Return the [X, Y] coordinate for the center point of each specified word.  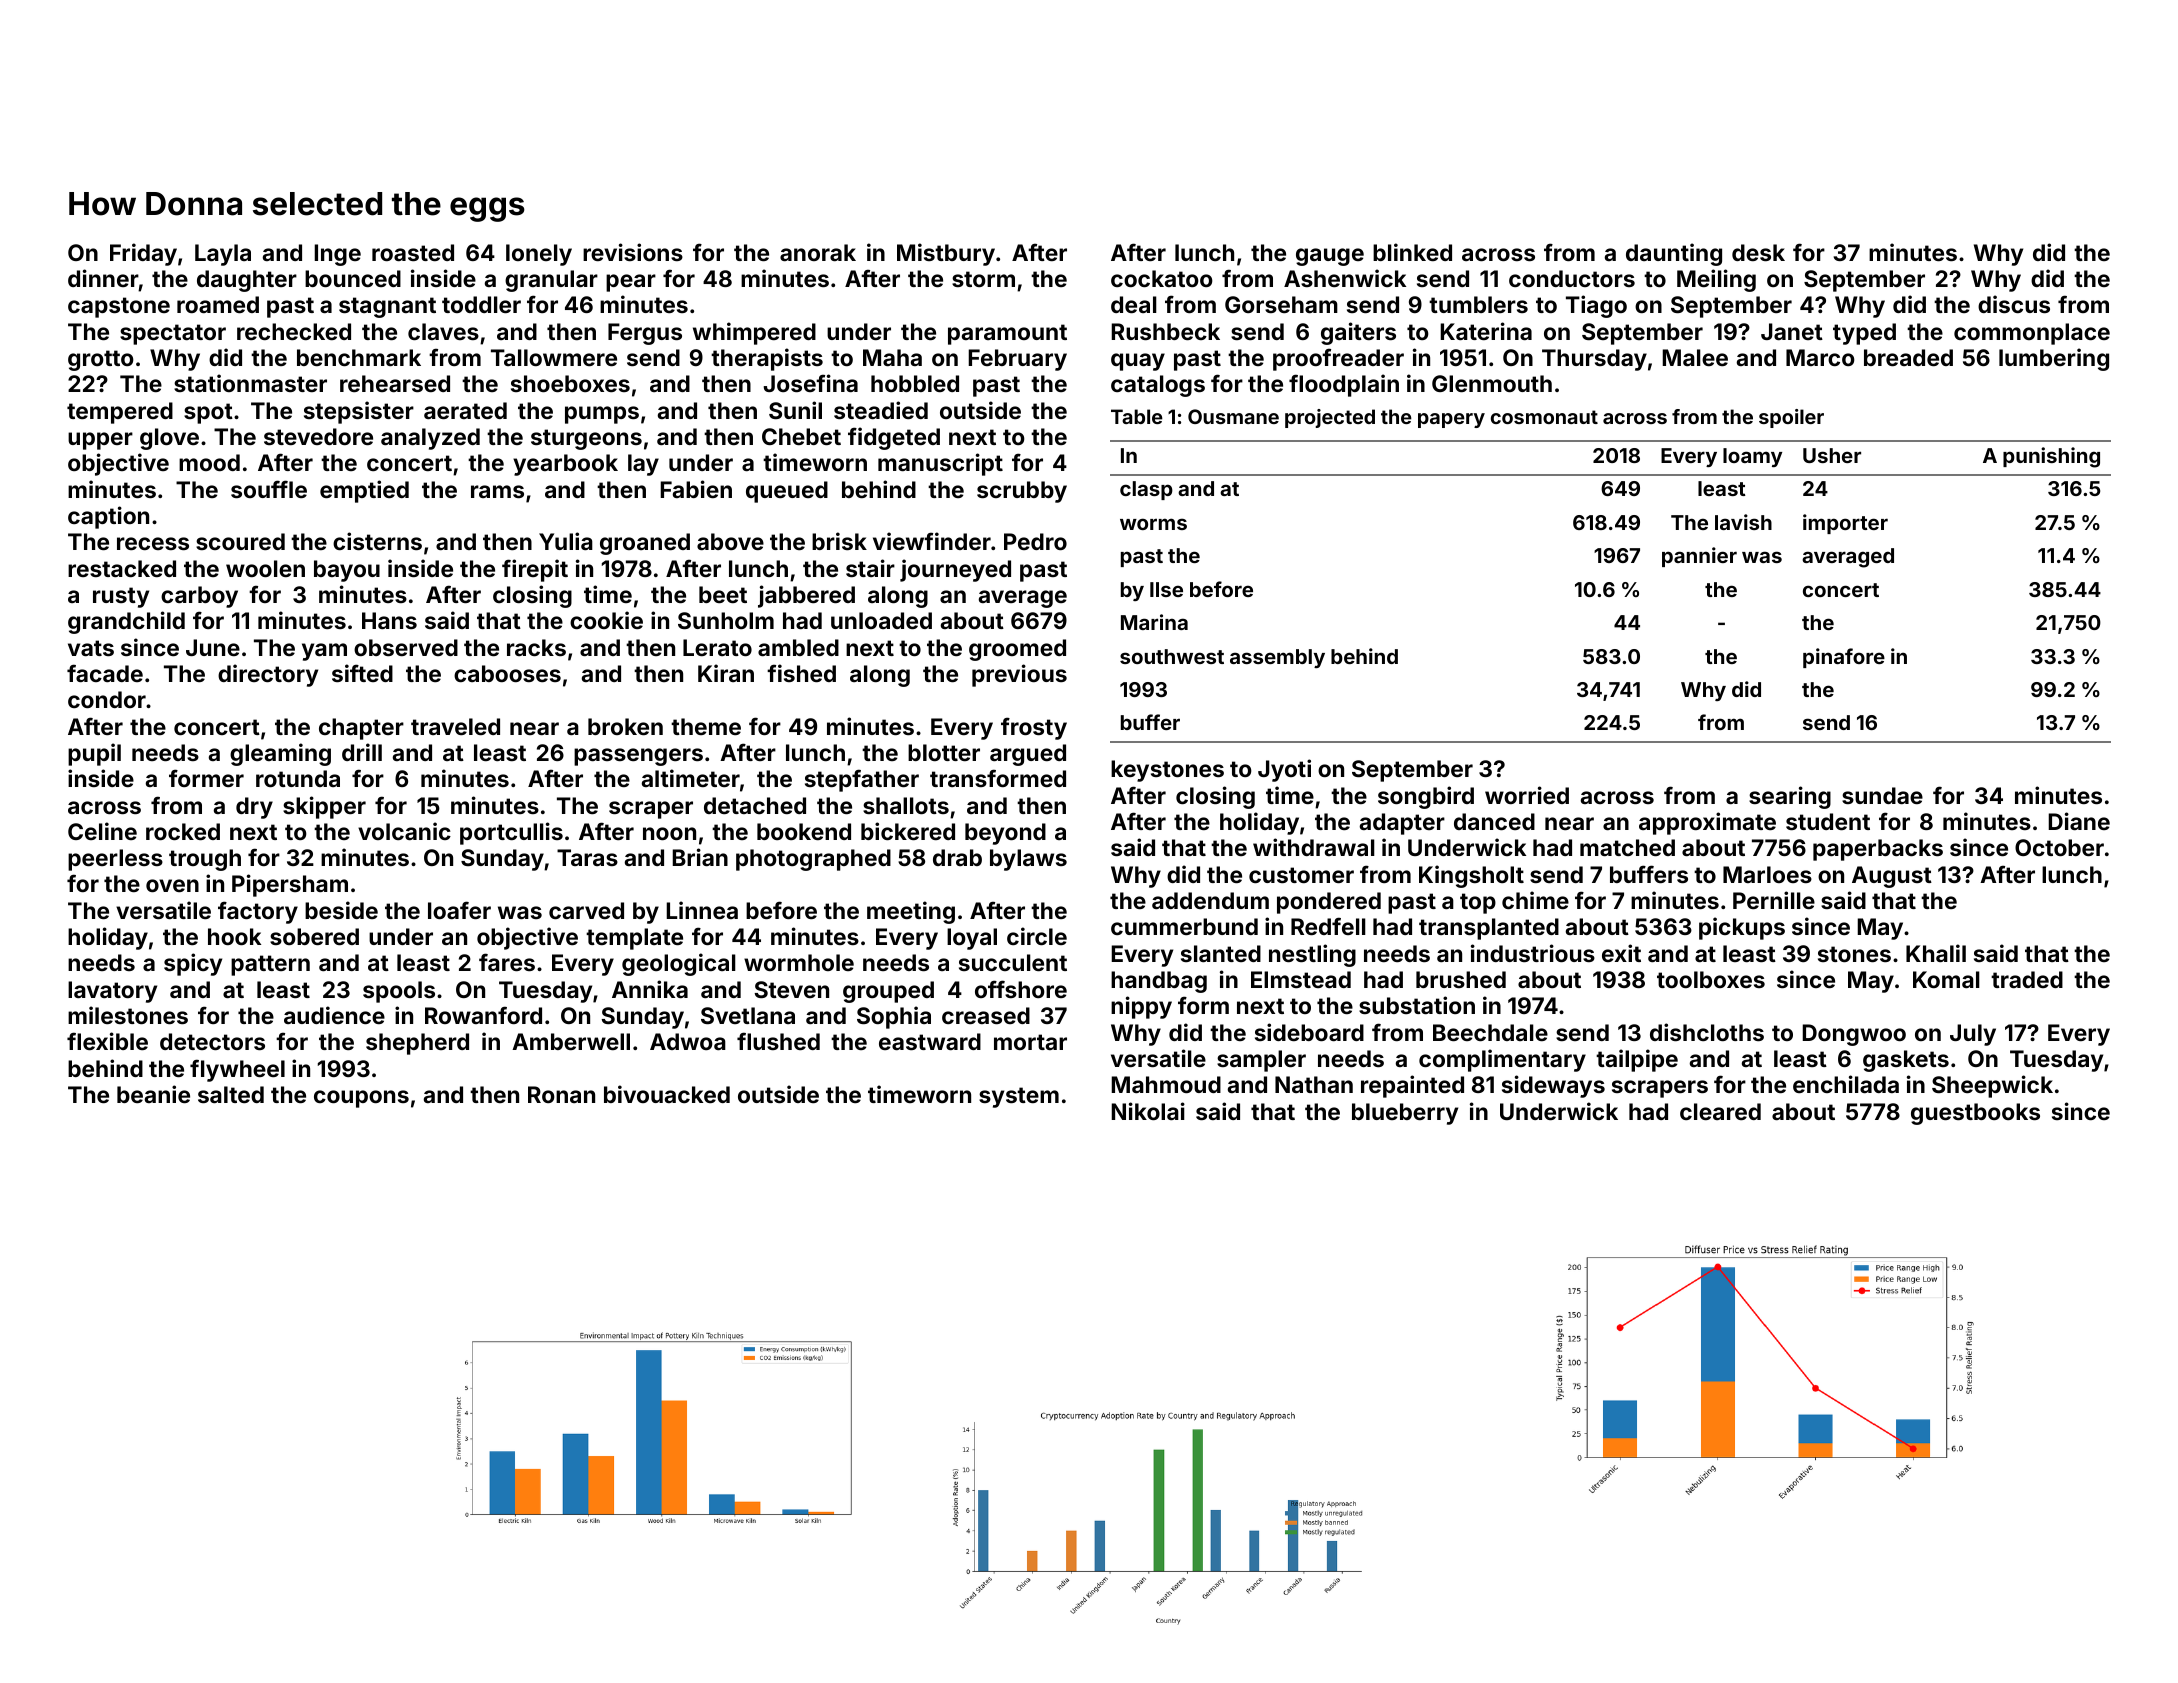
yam [324, 652]
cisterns [377, 541]
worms [1153, 524]
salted [231, 1094]
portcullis [511, 833]
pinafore [1844, 658]
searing [1790, 797]
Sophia [894, 1017]
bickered [908, 831]
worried [1527, 795]
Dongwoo [1854, 1035]
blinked [1412, 252]
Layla [223, 255]
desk [1758, 252]
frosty [1034, 728]
